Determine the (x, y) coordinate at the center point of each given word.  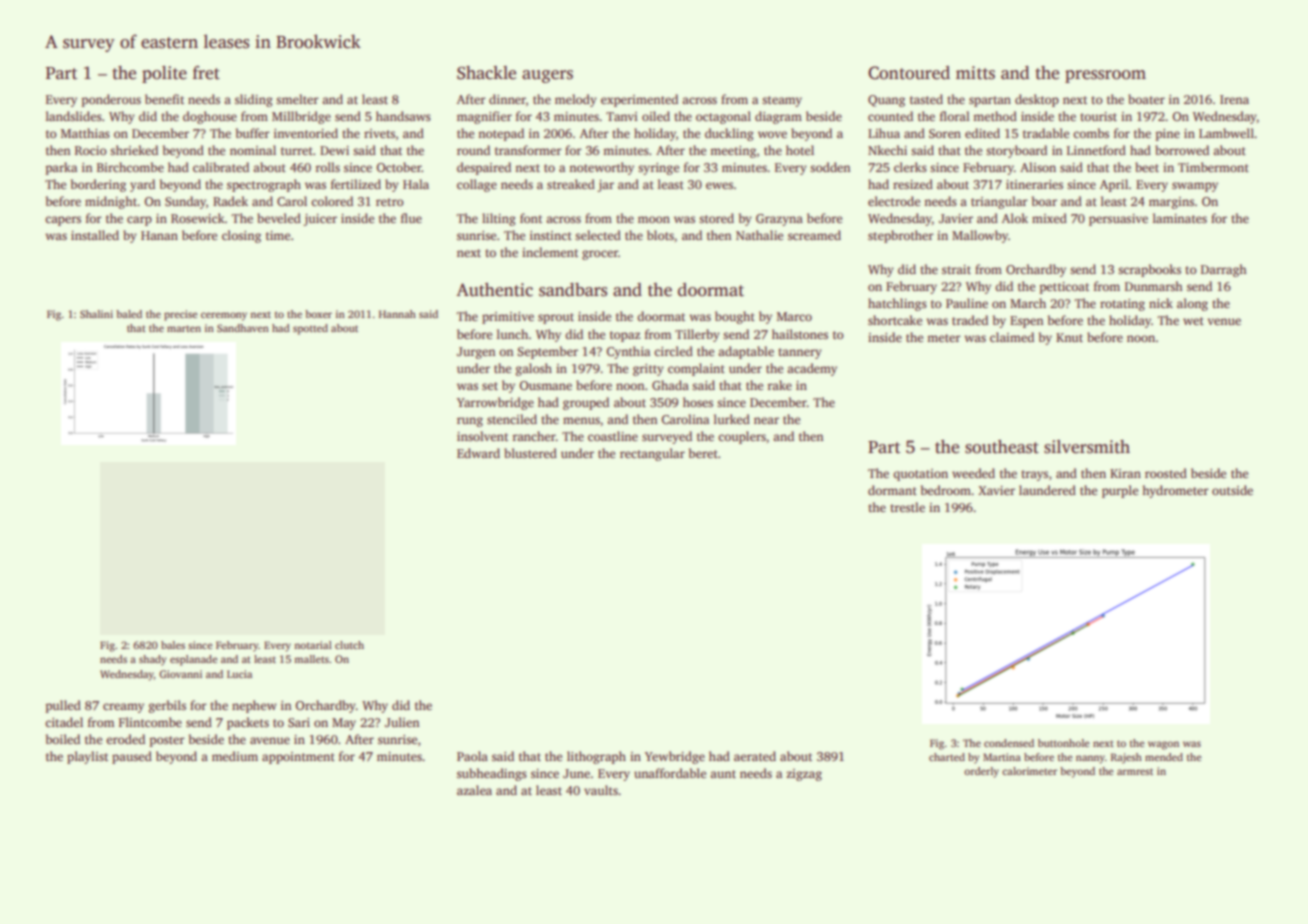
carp (139, 221)
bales (173, 645)
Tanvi (622, 116)
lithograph (596, 757)
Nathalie (759, 235)
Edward (478, 453)
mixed (1049, 218)
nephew (254, 706)
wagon (1163, 745)
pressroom (1105, 76)
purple (1120, 491)
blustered (530, 453)
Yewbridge (675, 757)
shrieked (134, 150)
